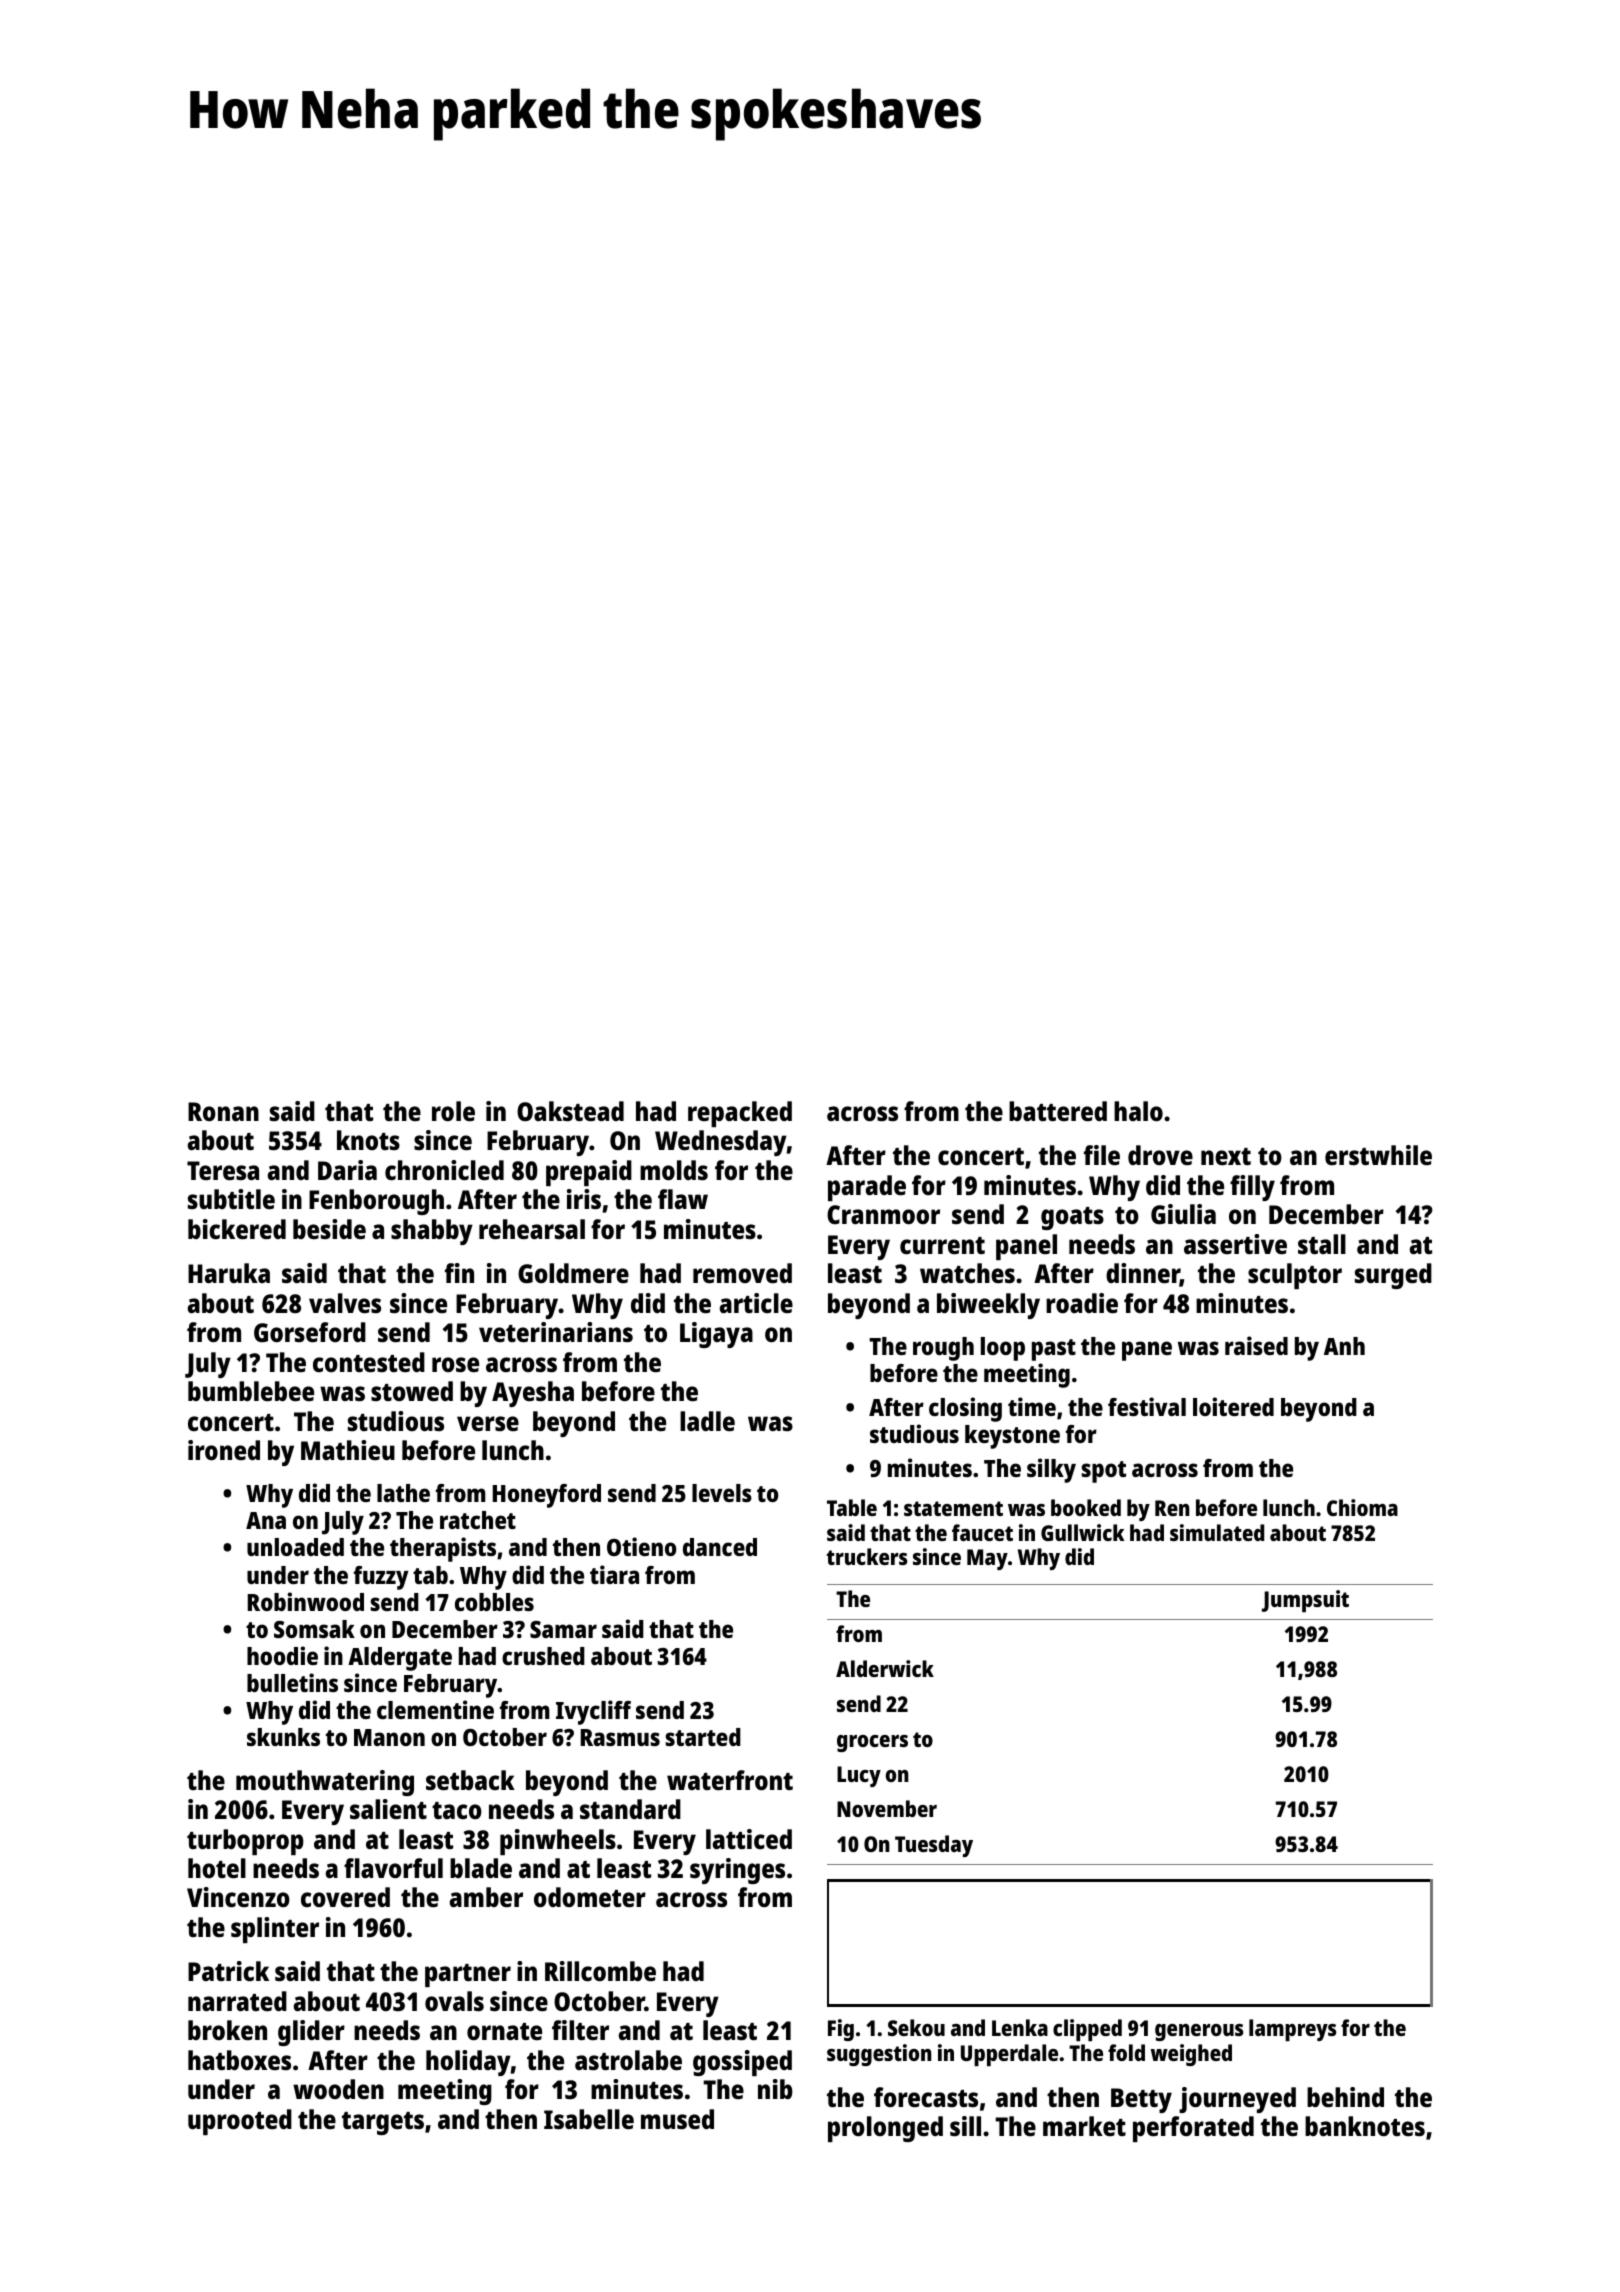  Describe the element at coordinates (329, 1229) in the document. I see `beside` at that location.
